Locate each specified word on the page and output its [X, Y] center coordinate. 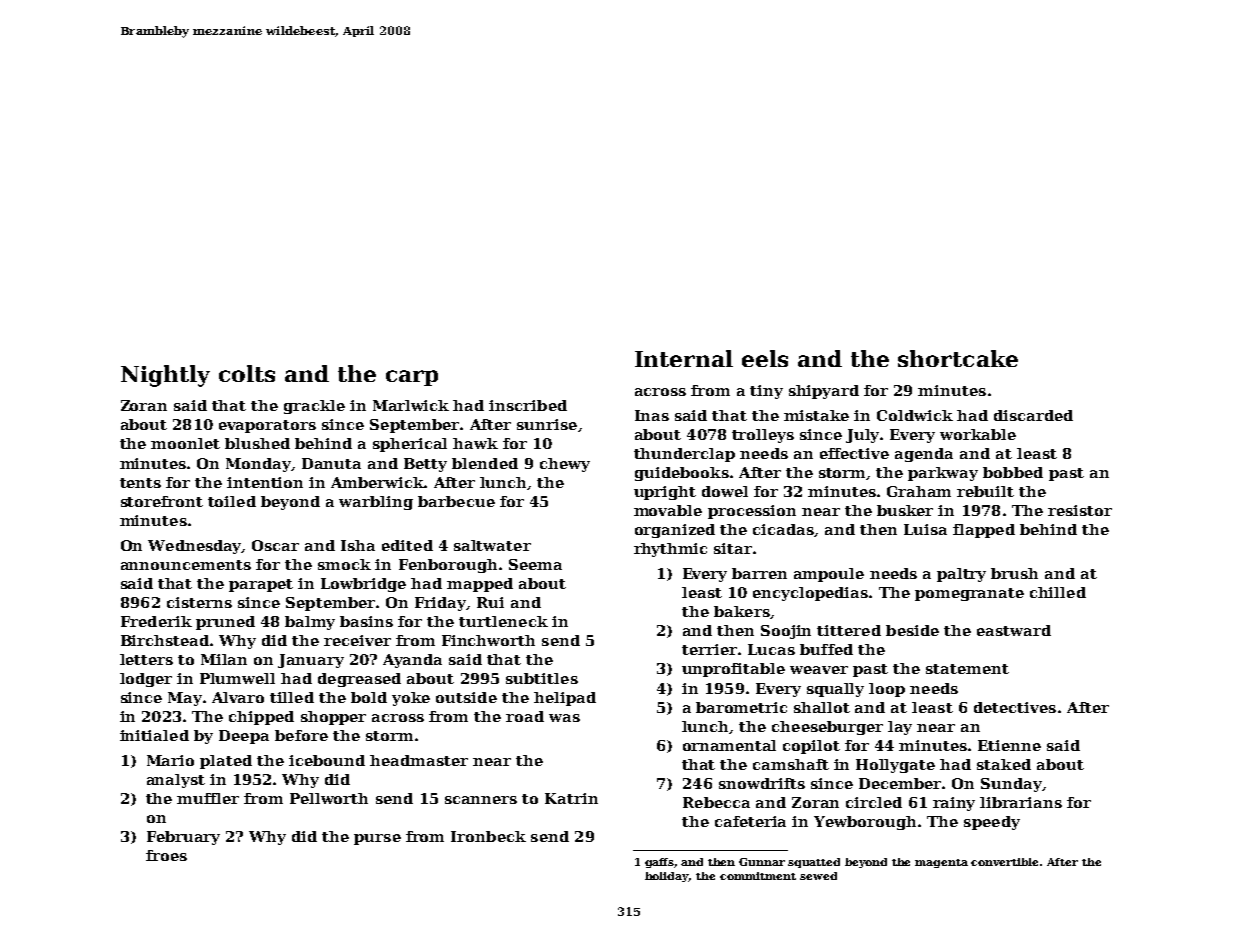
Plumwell [237, 678]
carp [412, 378]
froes [166, 855]
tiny [766, 392]
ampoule [829, 575]
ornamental [729, 745]
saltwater [492, 545]
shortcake [958, 358]
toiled [232, 501]
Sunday [1011, 785]
